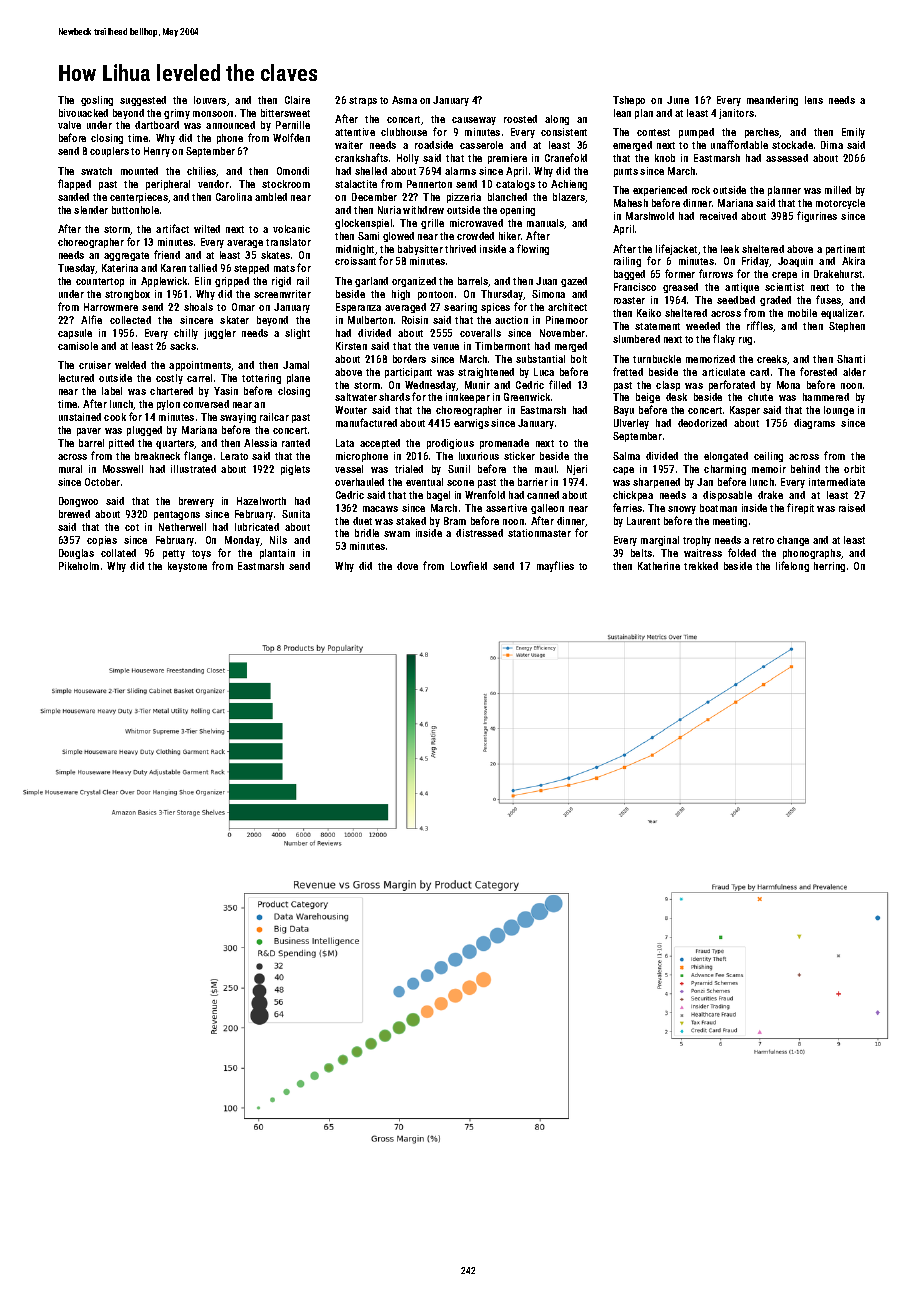  What do you see at coordinates (123, 469) in the screenshot?
I see `Mosswell` at bounding box center [123, 469].
